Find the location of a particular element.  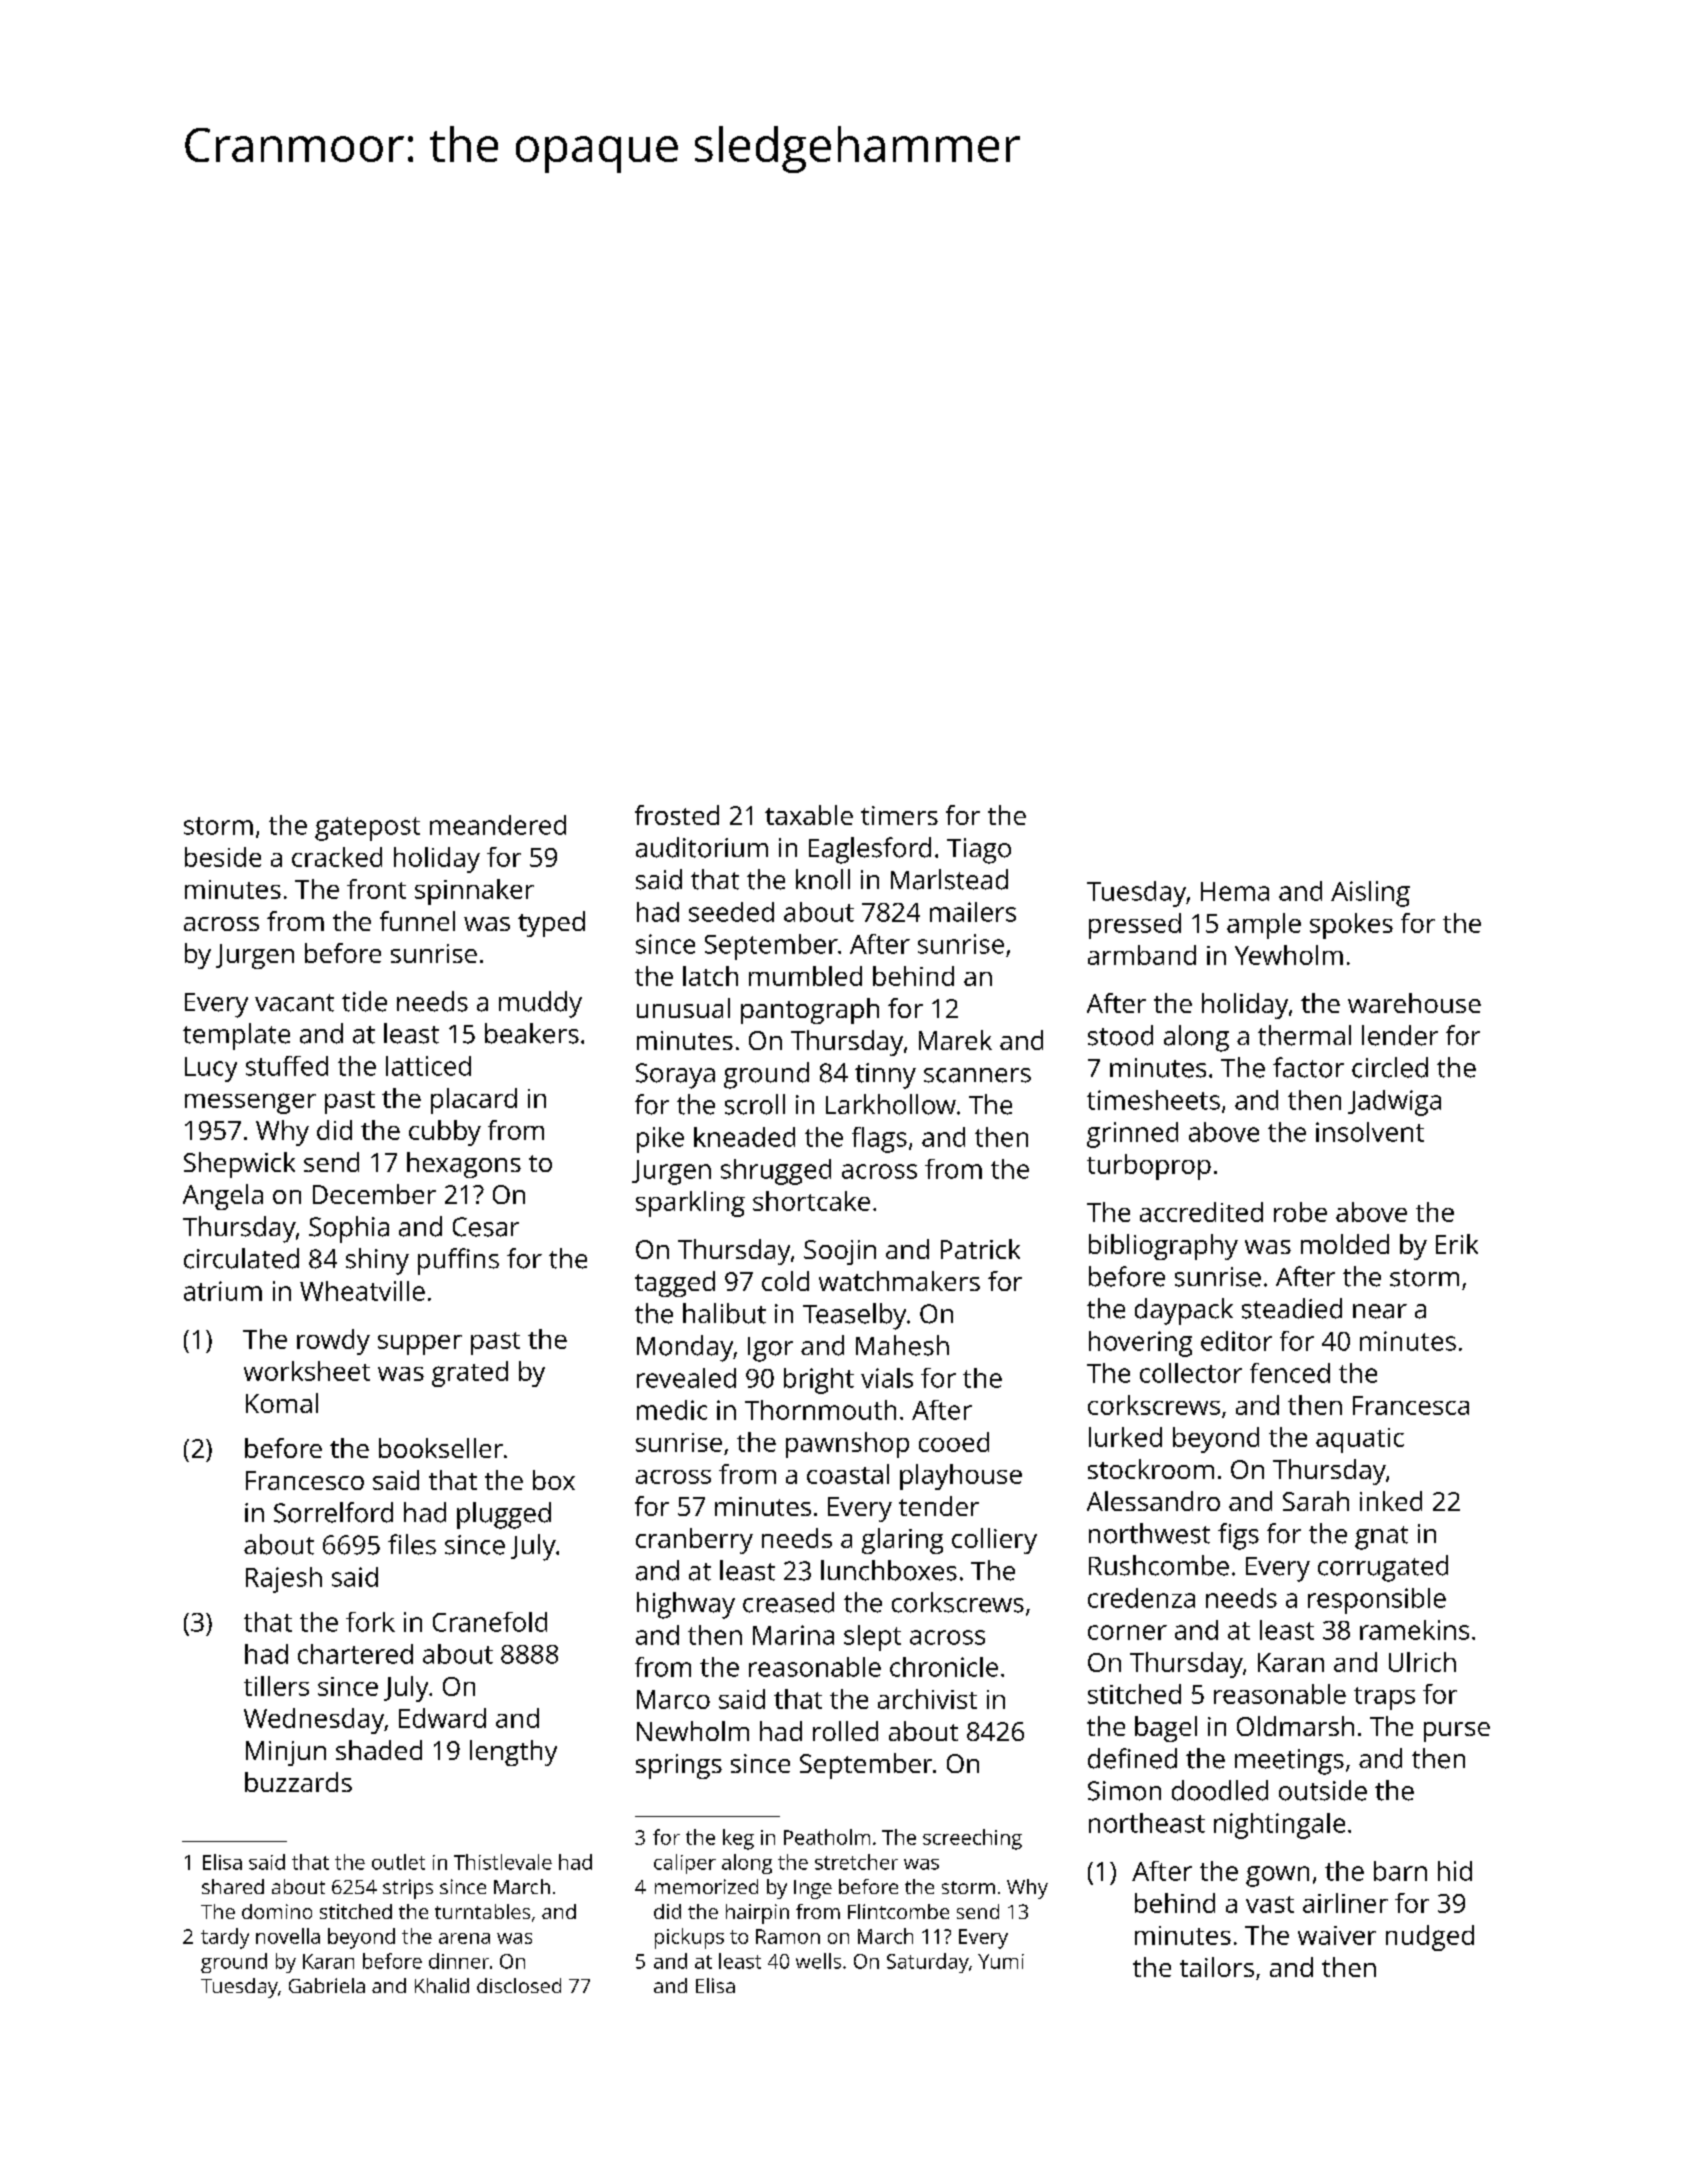

files is located at coordinates (412, 1544).
